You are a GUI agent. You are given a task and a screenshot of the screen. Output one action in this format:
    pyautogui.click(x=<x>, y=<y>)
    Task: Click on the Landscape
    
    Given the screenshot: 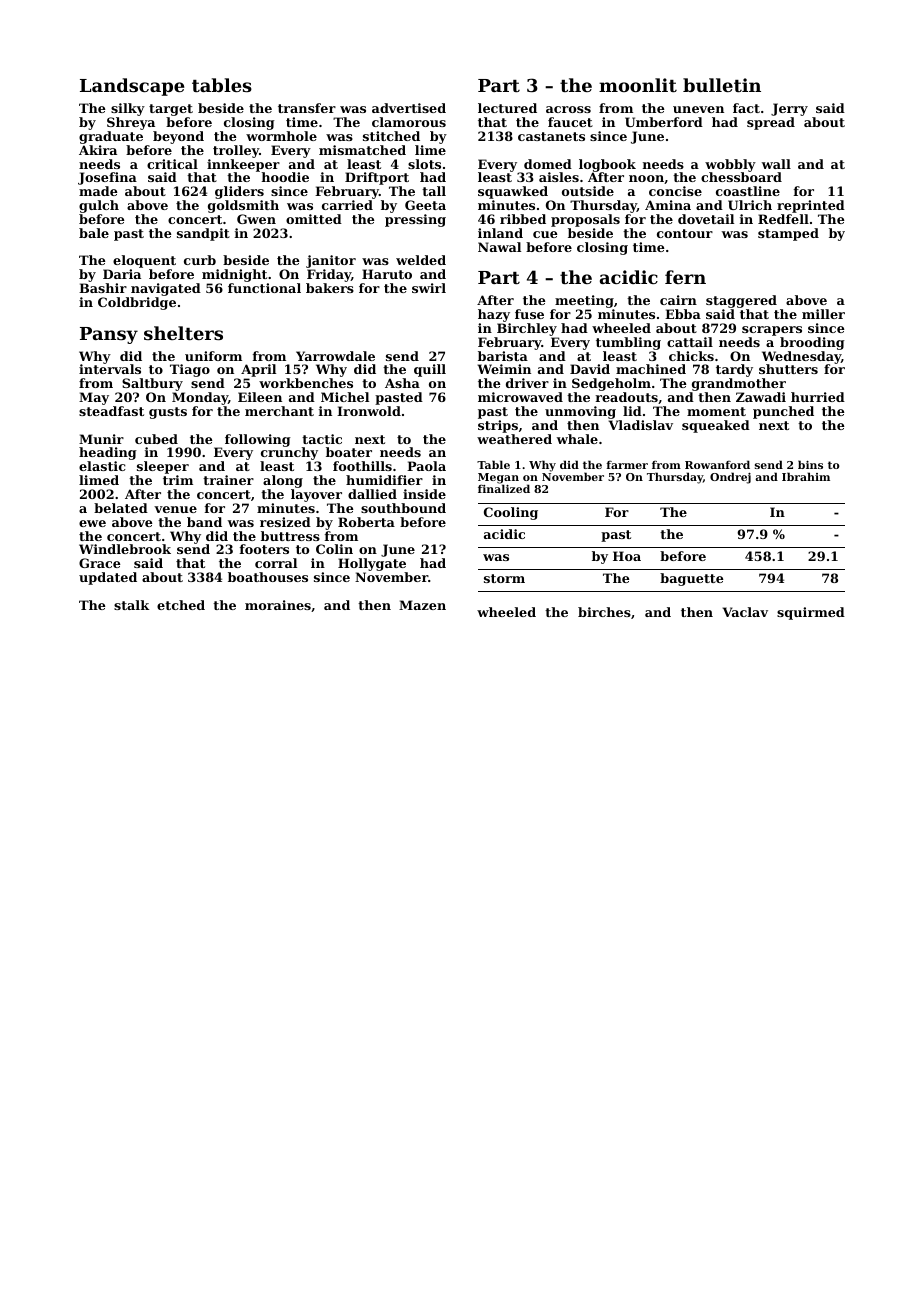 What is the action you would take?
    pyautogui.click(x=132, y=87)
